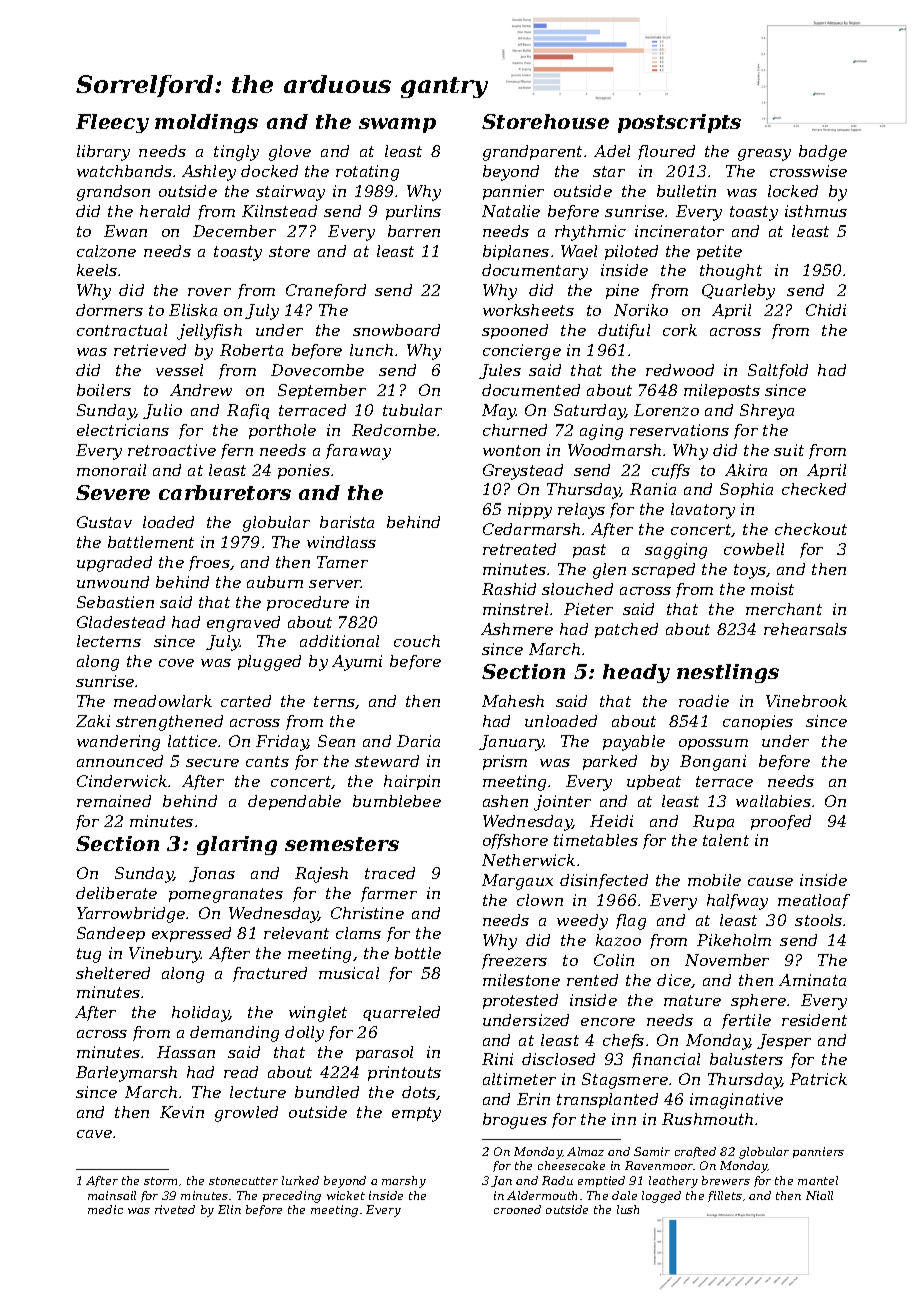  Describe the element at coordinates (628, 1209) in the screenshot. I see `lush` at that location.
